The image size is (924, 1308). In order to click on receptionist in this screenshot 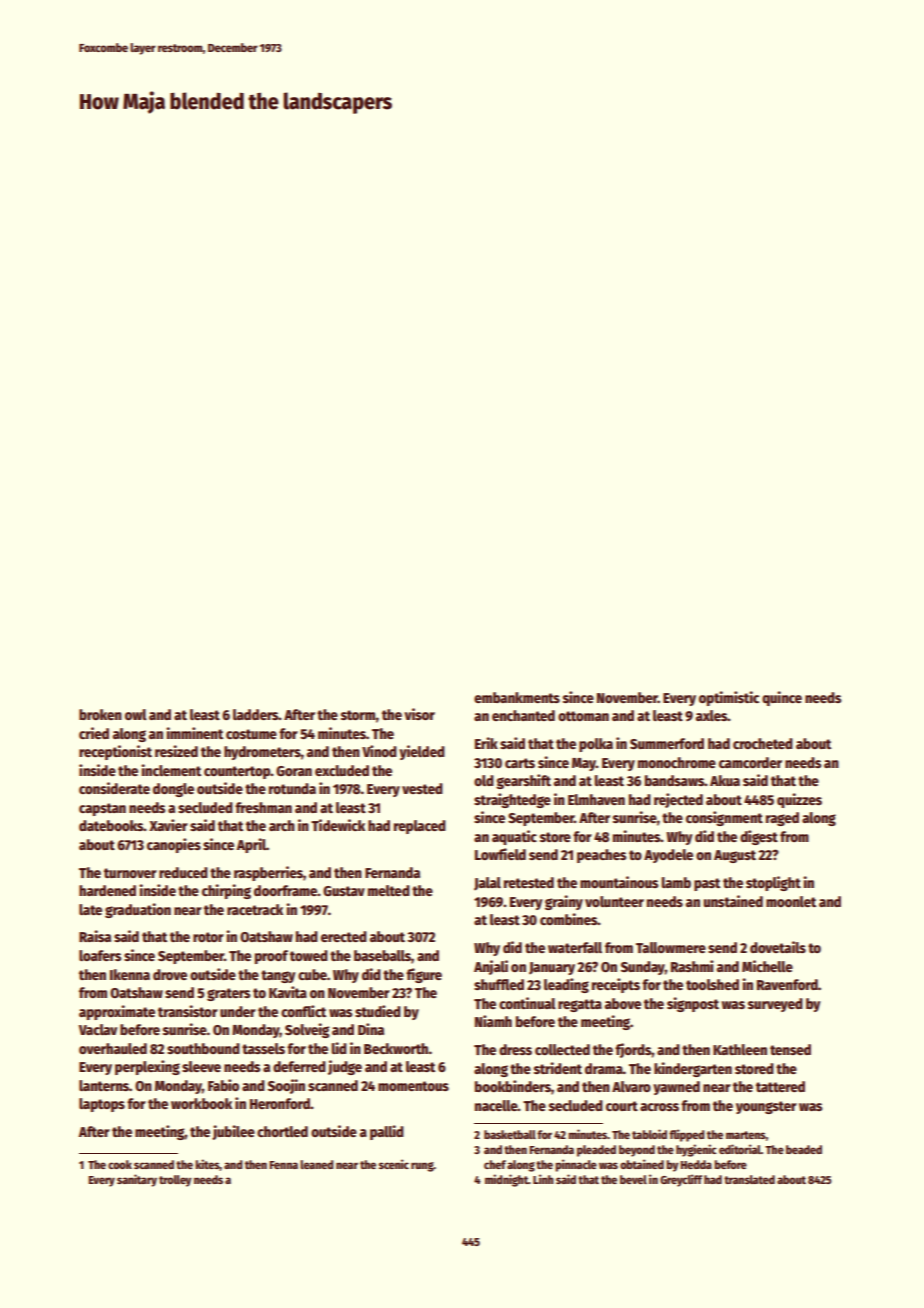, I will do `click(115, 752)`.
